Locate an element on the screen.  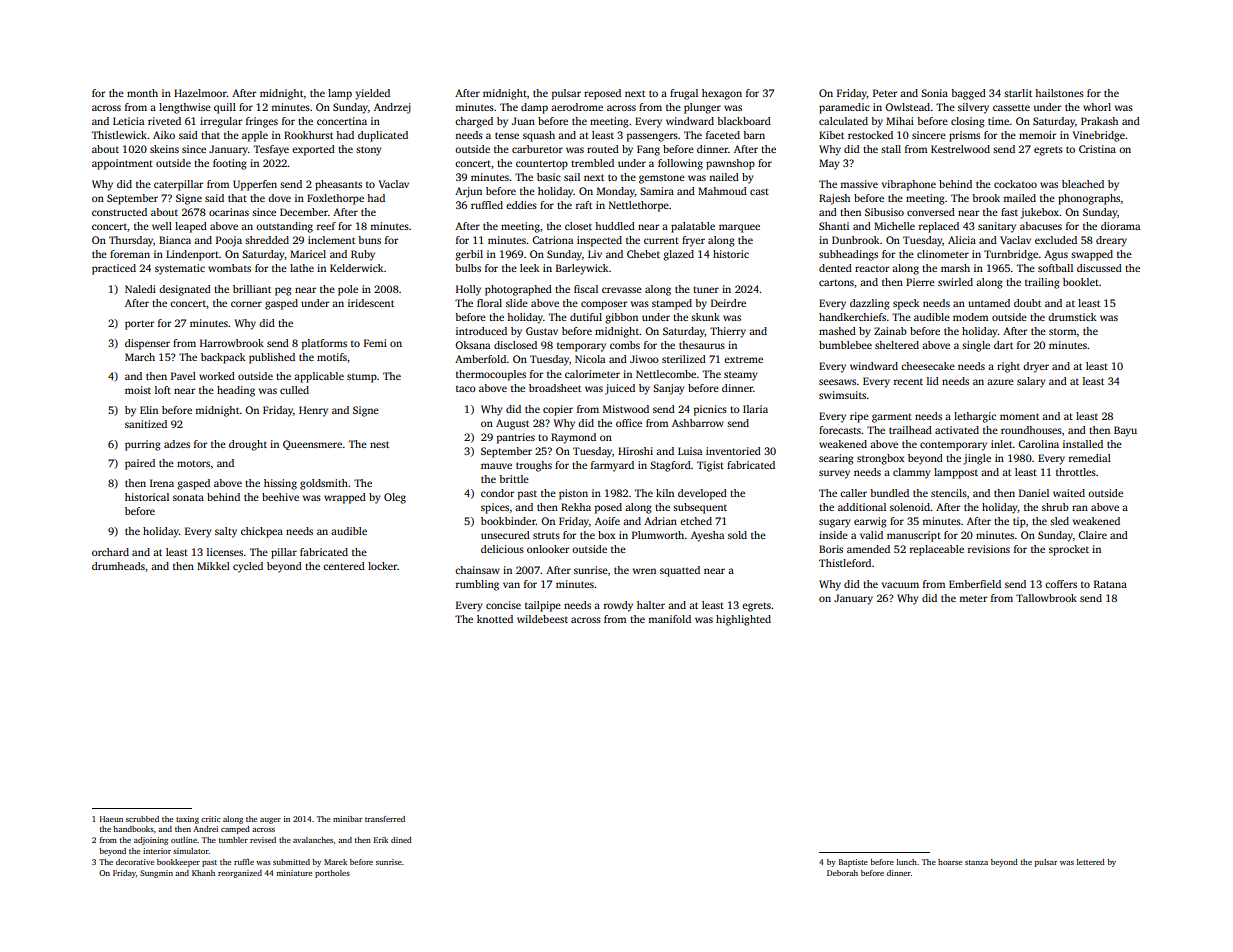
Queensmere is located at coordinates (312, 445).
